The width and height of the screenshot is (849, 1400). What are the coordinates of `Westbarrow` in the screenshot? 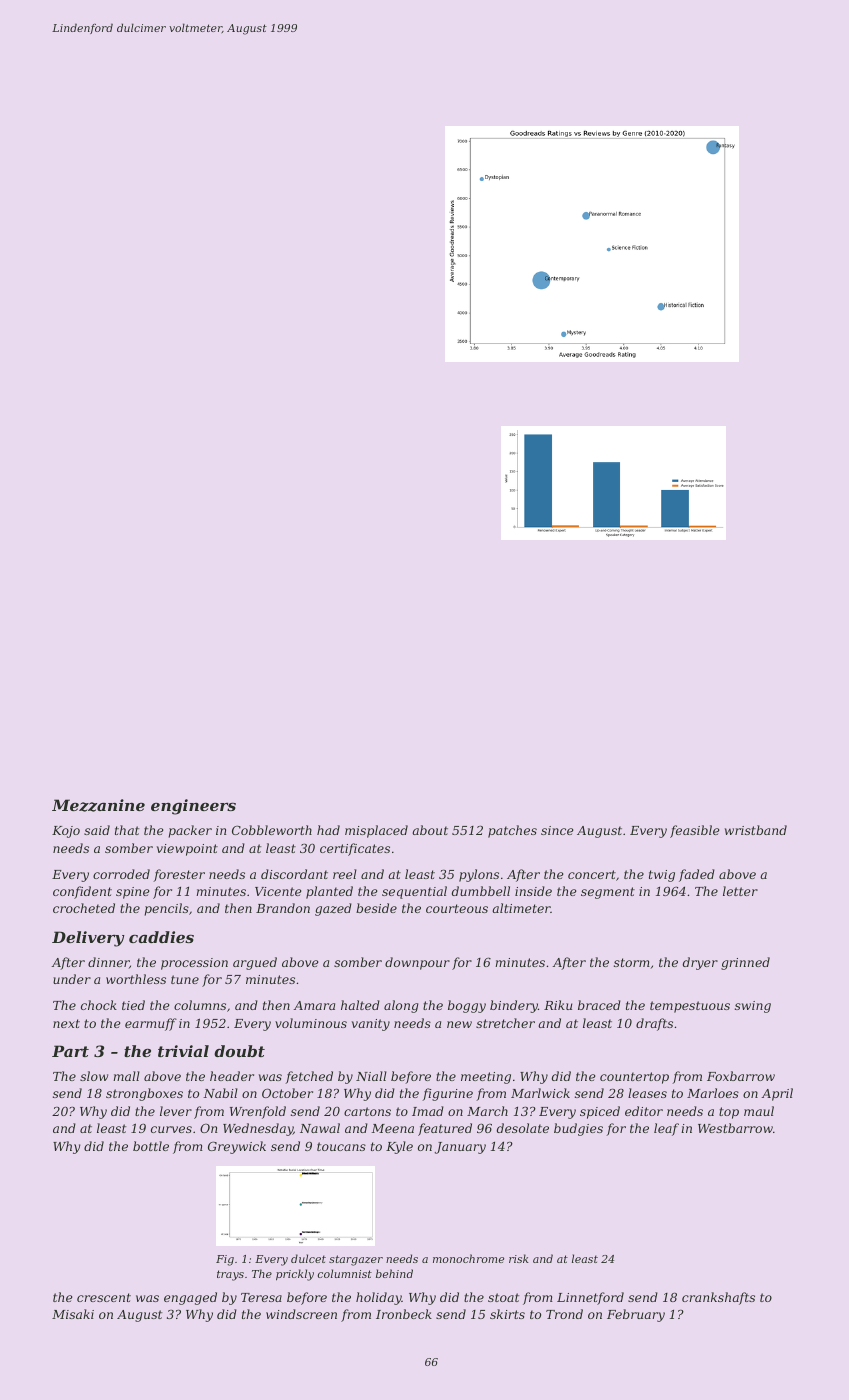 It's located at (735, 1128).
